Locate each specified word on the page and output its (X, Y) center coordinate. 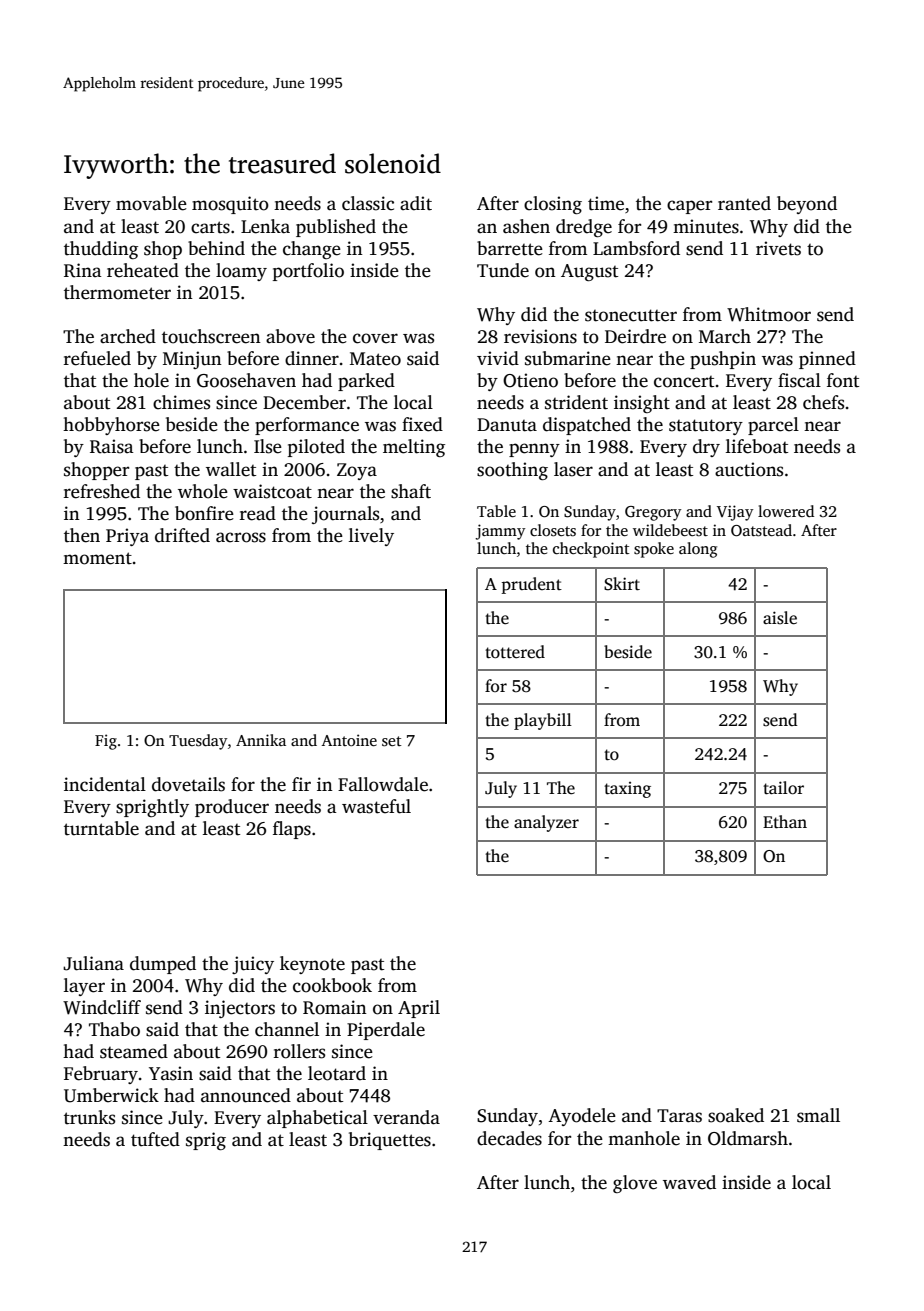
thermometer (117, 292)
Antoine (349, 740)
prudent (532, 585)
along (698, 550)
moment (97, 558)
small (818, 1115)
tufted (155, 1139)
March (725, 336)
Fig (106, 742)
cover (375, 338)
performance (307, 426)
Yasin (171, 1073)
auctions (749, 469)
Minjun (192, 360)
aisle (780, 618)
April (419, 1009)
